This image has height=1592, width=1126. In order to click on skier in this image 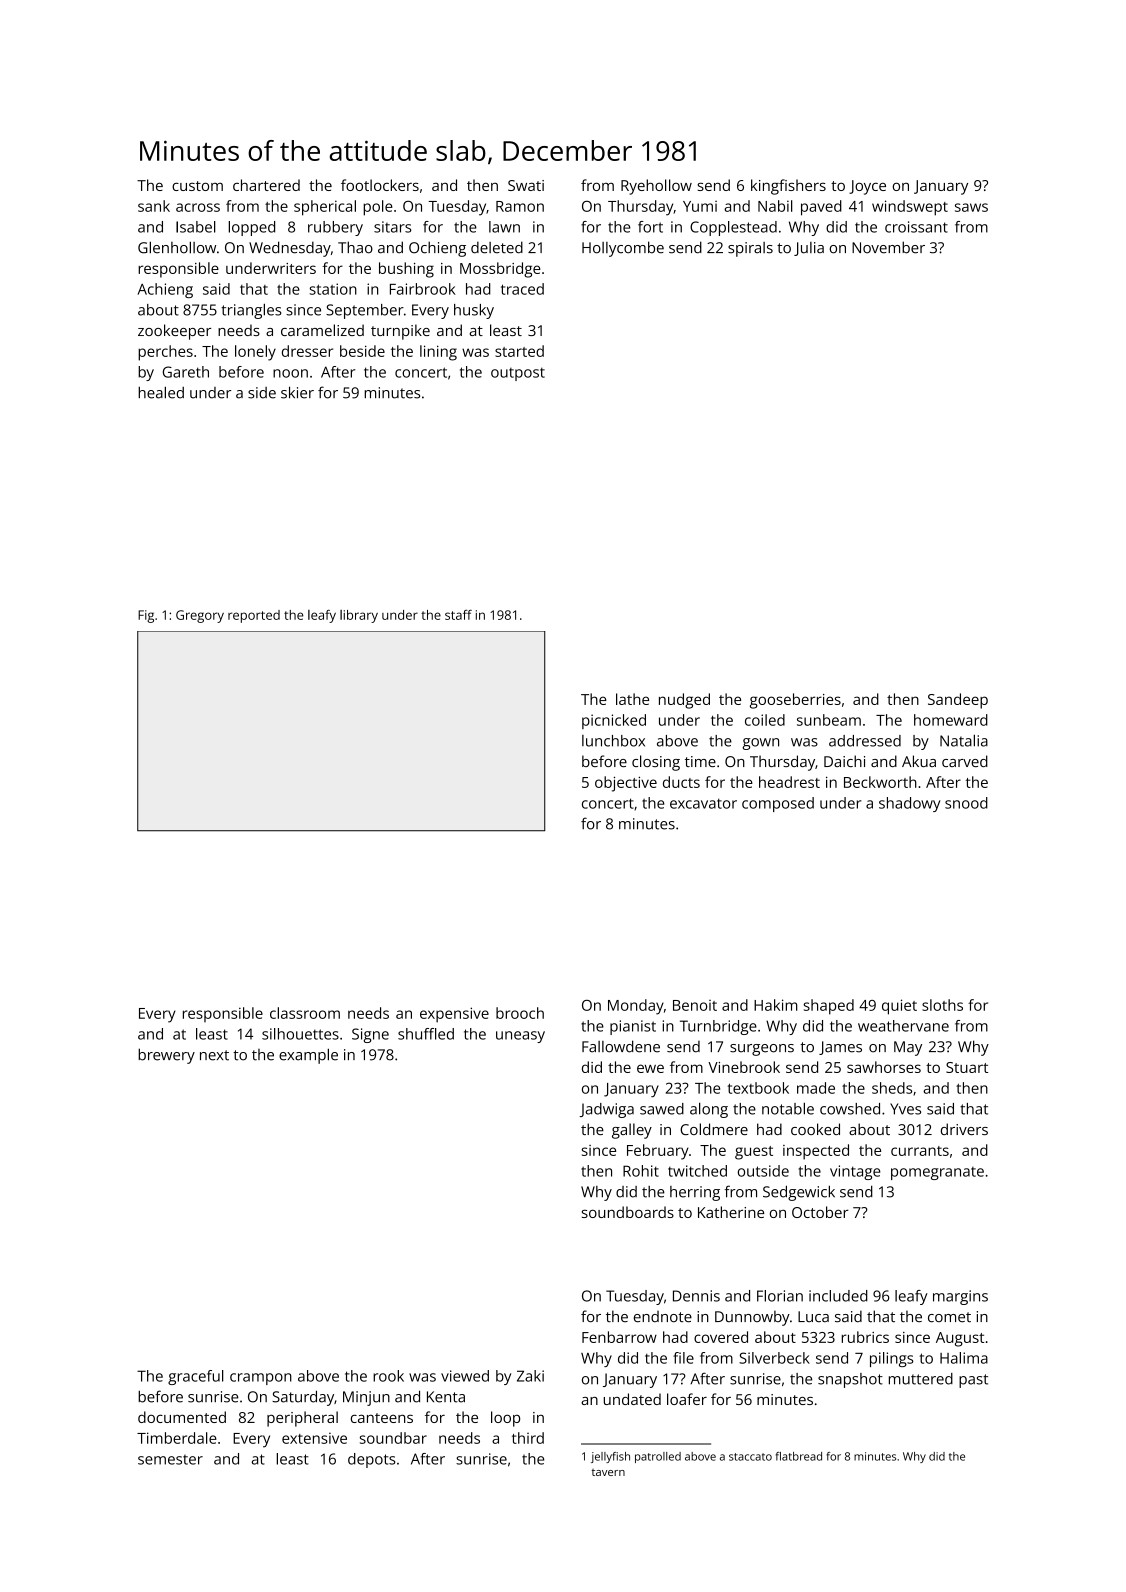, I will do `click(297, 392)`.
